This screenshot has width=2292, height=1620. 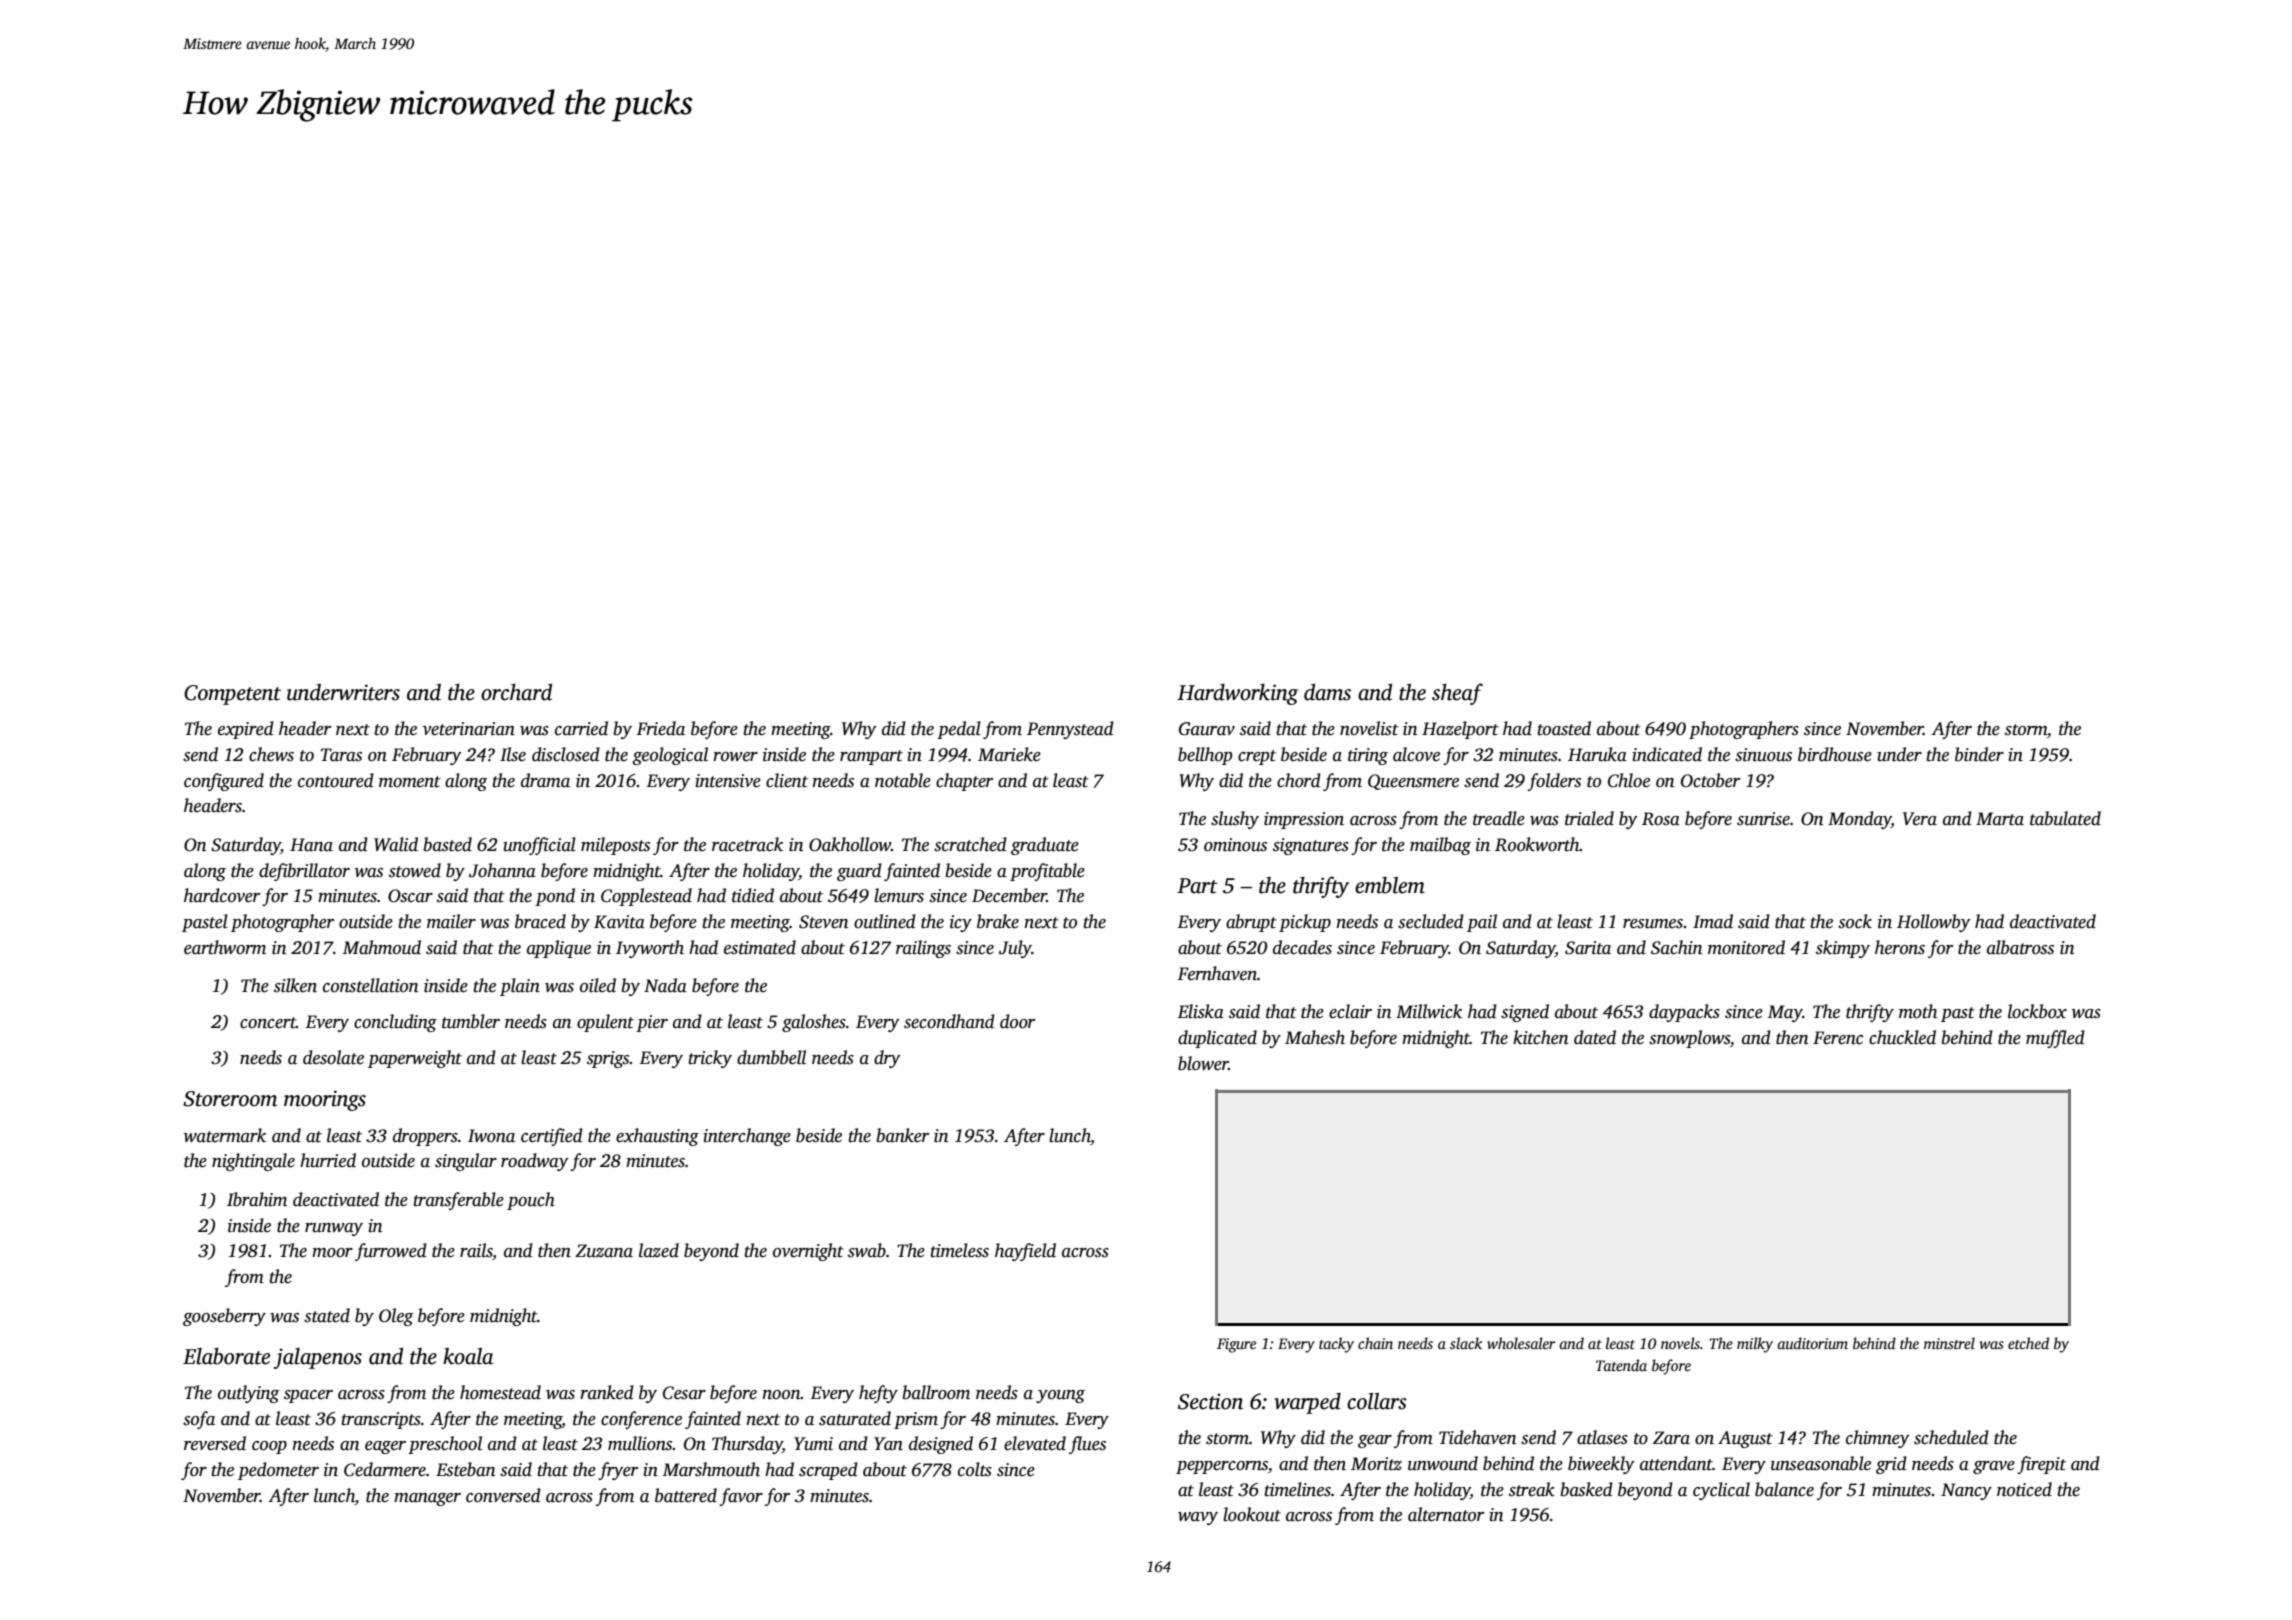 What do you see at coordinates (333, 1057) in the screenshot?
I see `desolate` at bounding box center [333, 1057].
